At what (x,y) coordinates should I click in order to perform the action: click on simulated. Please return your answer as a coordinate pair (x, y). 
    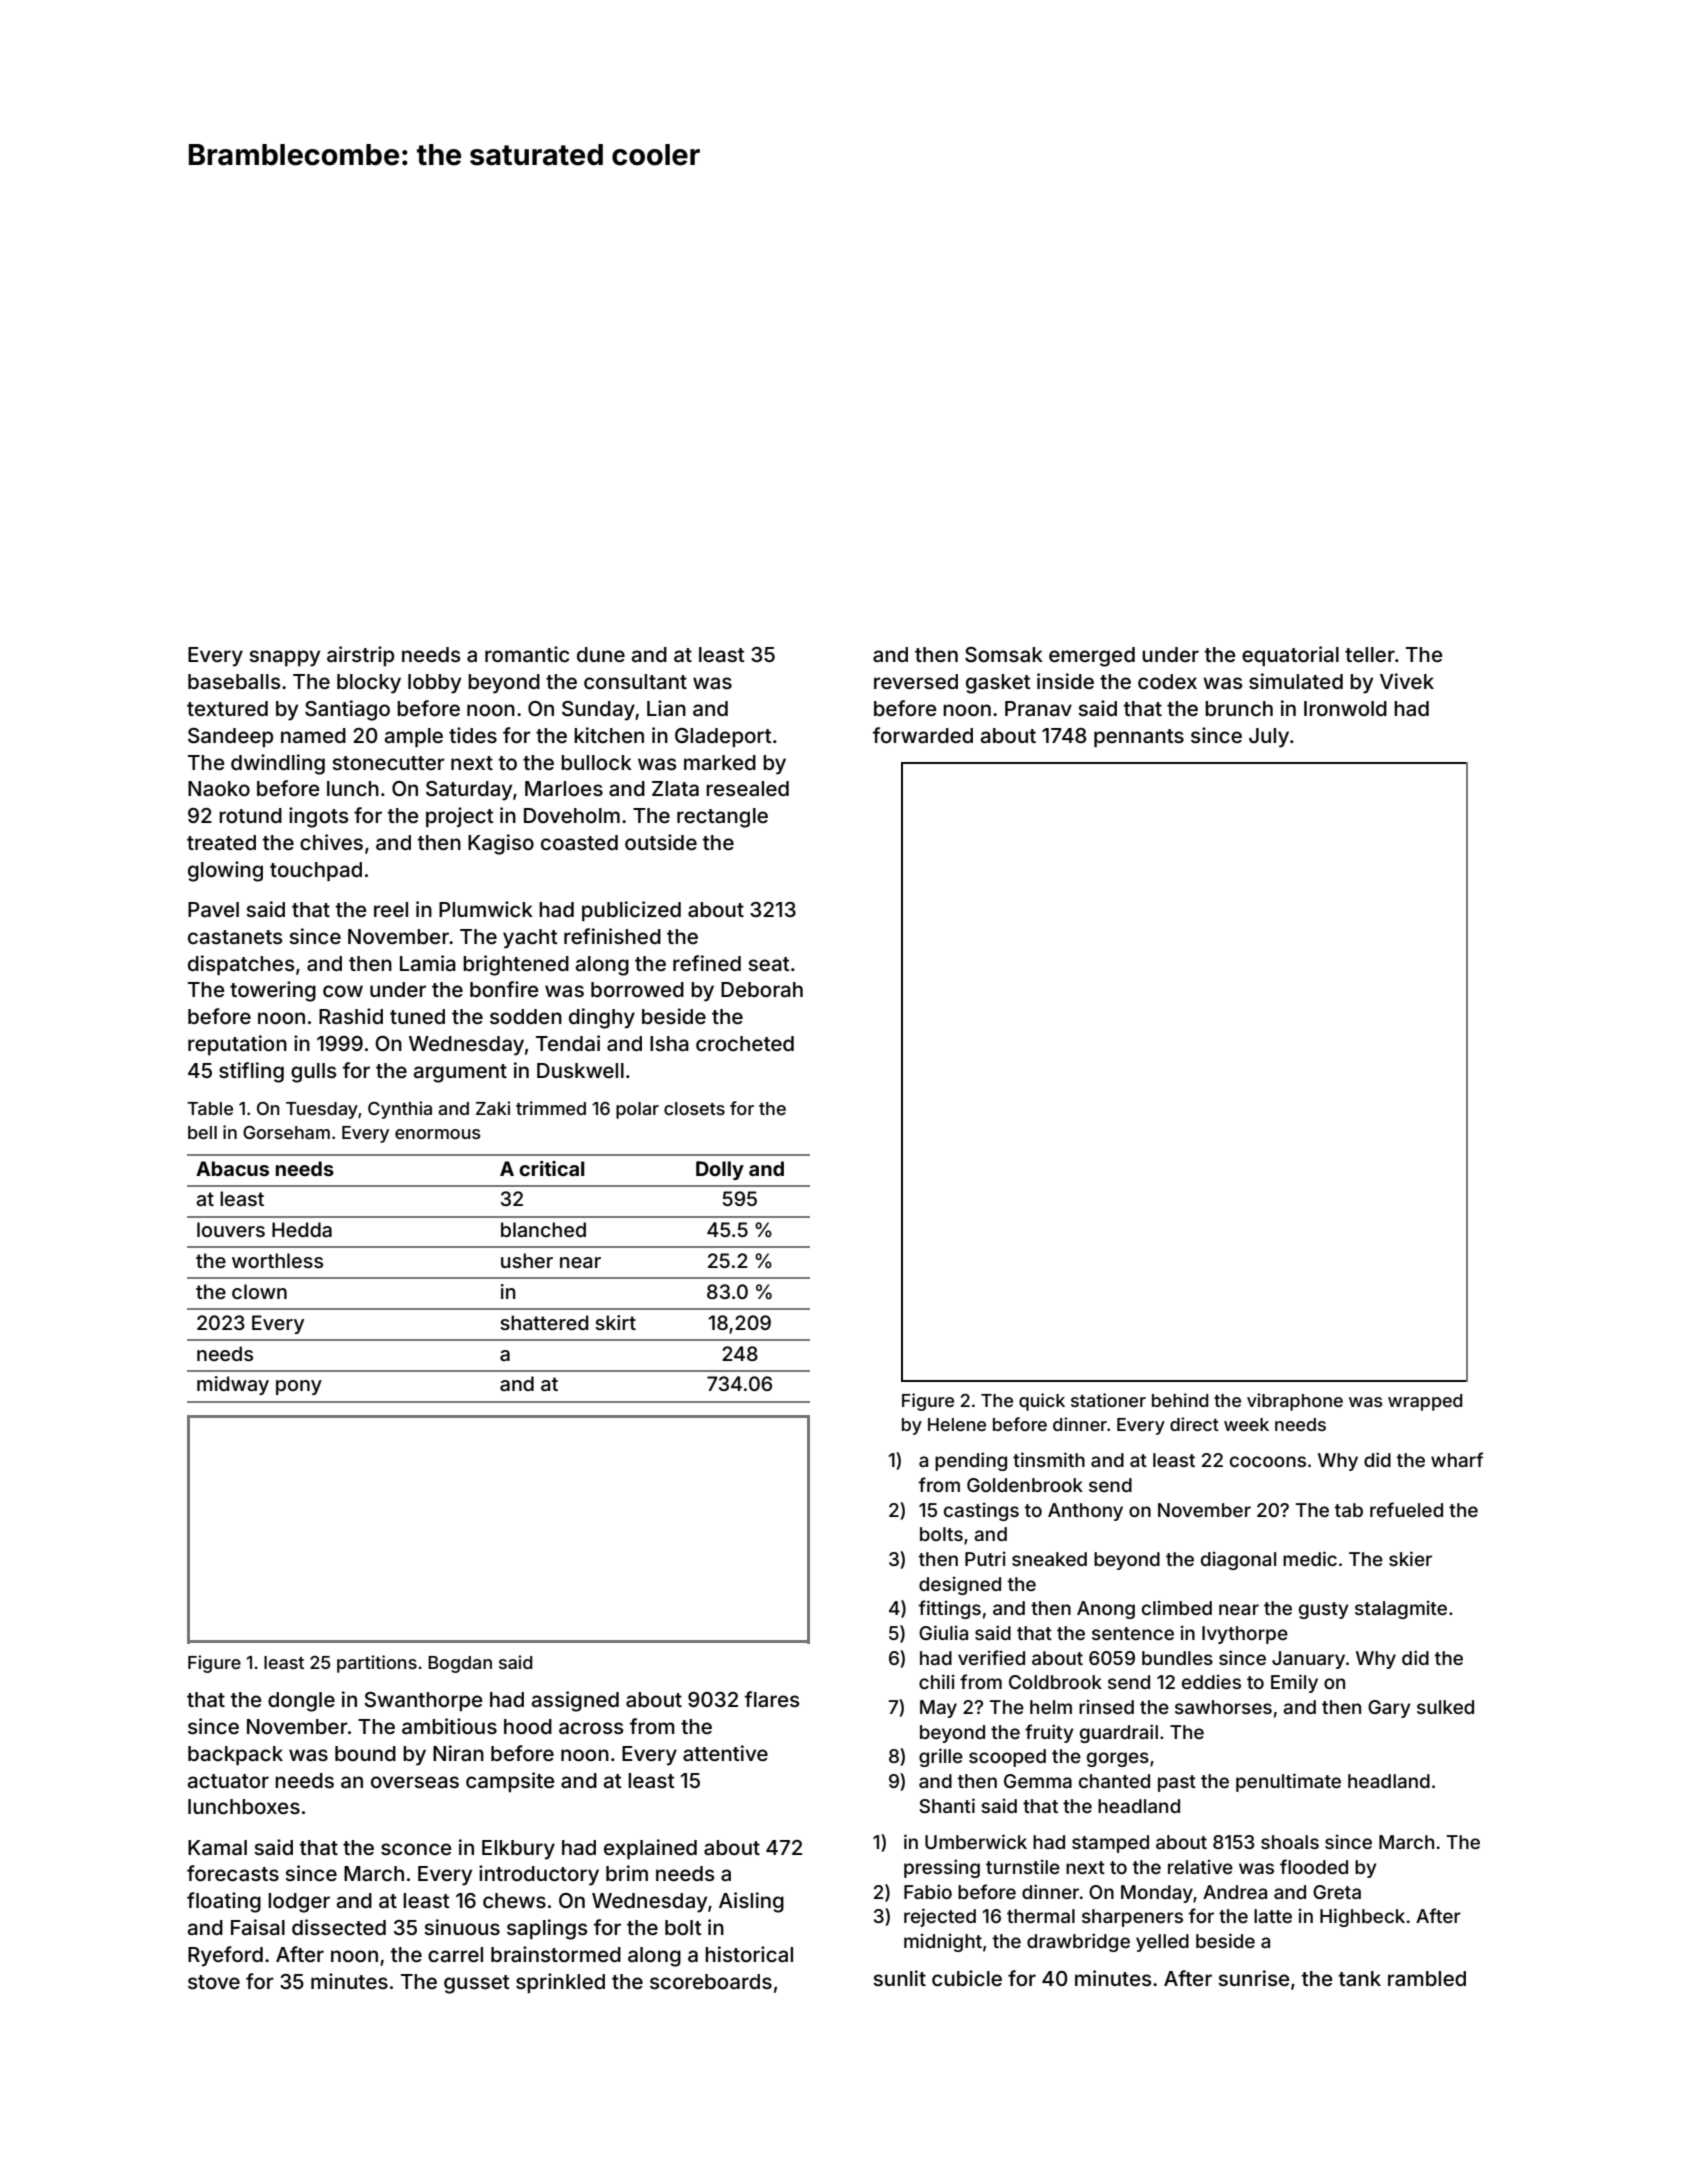
    Looking at the image, I should click on (1296, 681).
